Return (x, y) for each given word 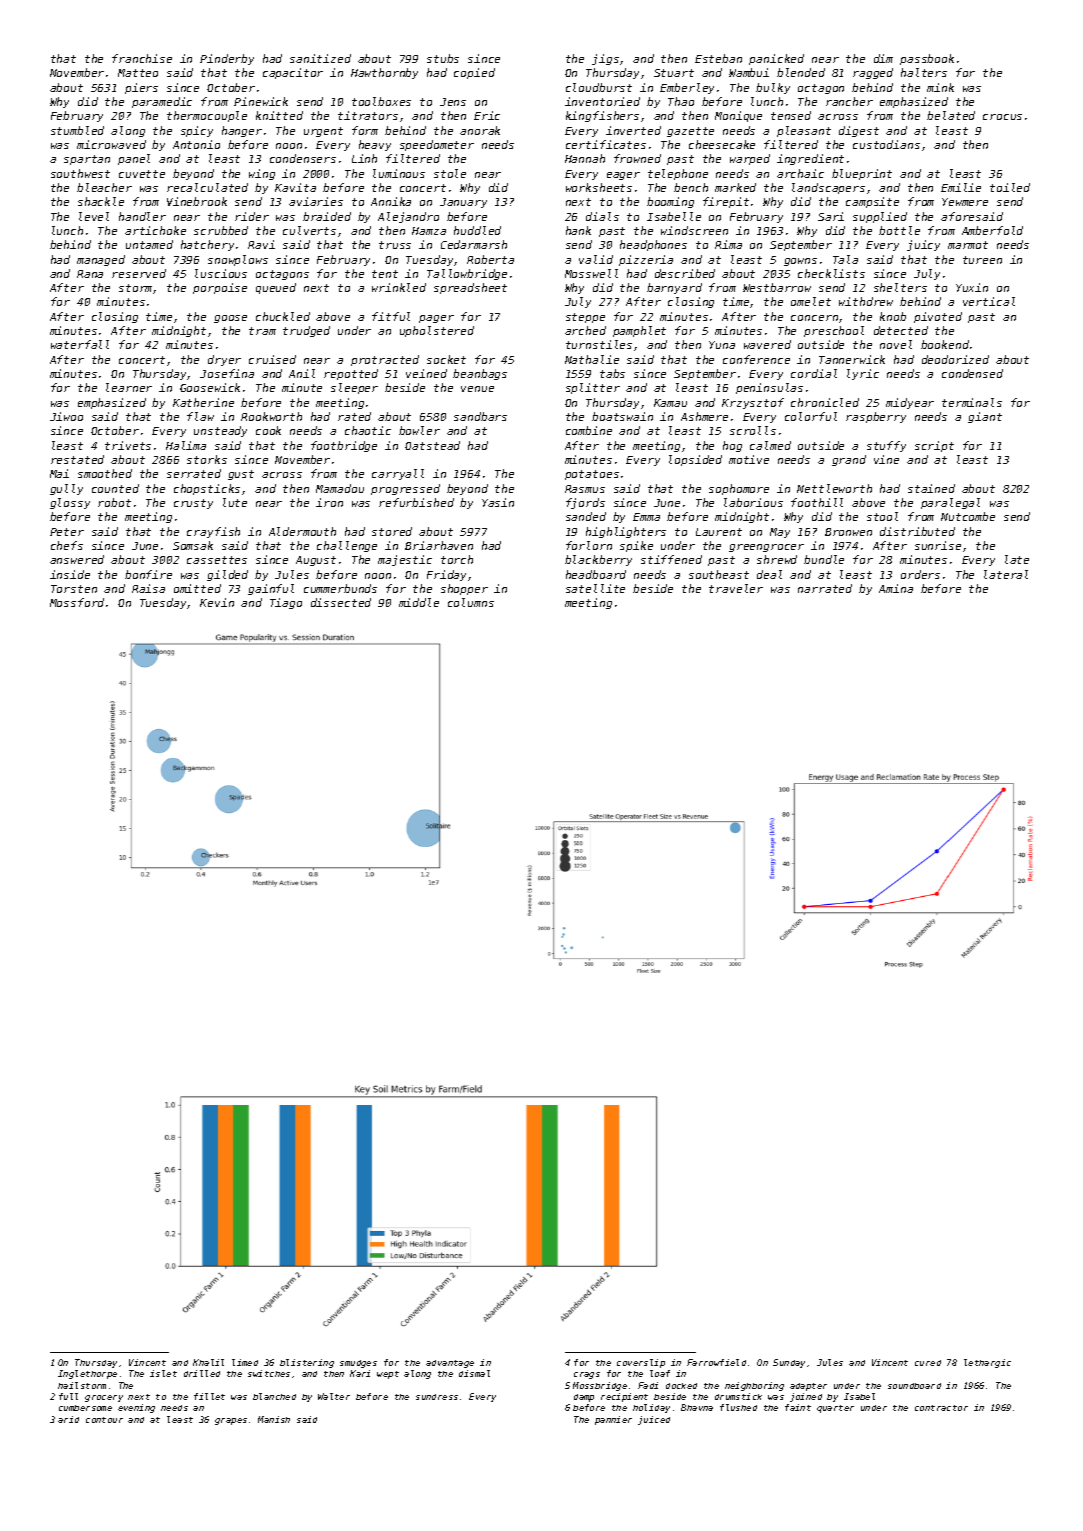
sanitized (320, 58)
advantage (450, 1364)
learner (129, 387)
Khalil (208, 1362)
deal (769, 574)
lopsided (695, 460)
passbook (927, 59)
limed (245, 1362)
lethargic (987, 1363)
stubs (443, 58)
